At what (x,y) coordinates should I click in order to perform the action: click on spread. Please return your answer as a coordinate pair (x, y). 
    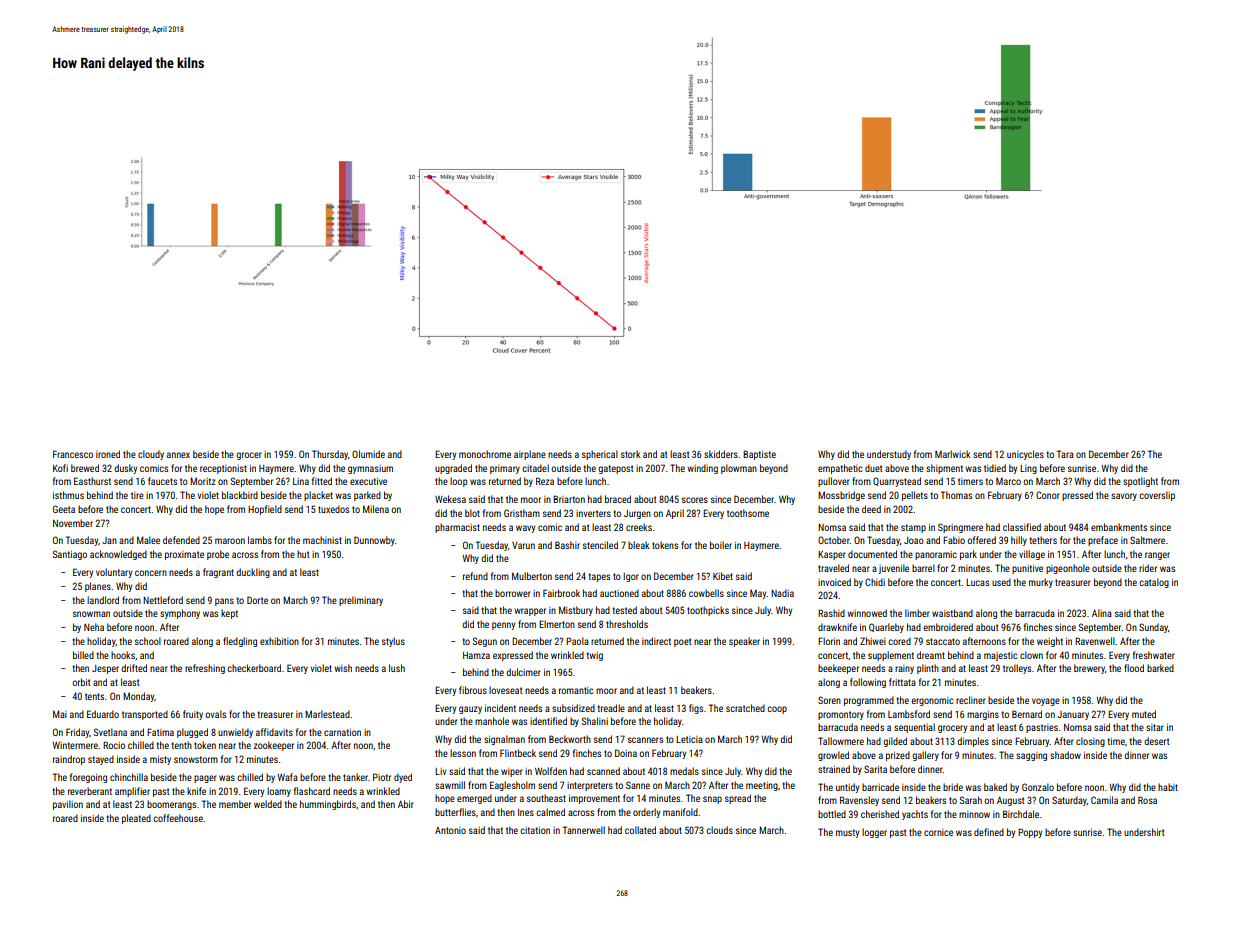
    Looking at the image, I should click on (738, 799).
